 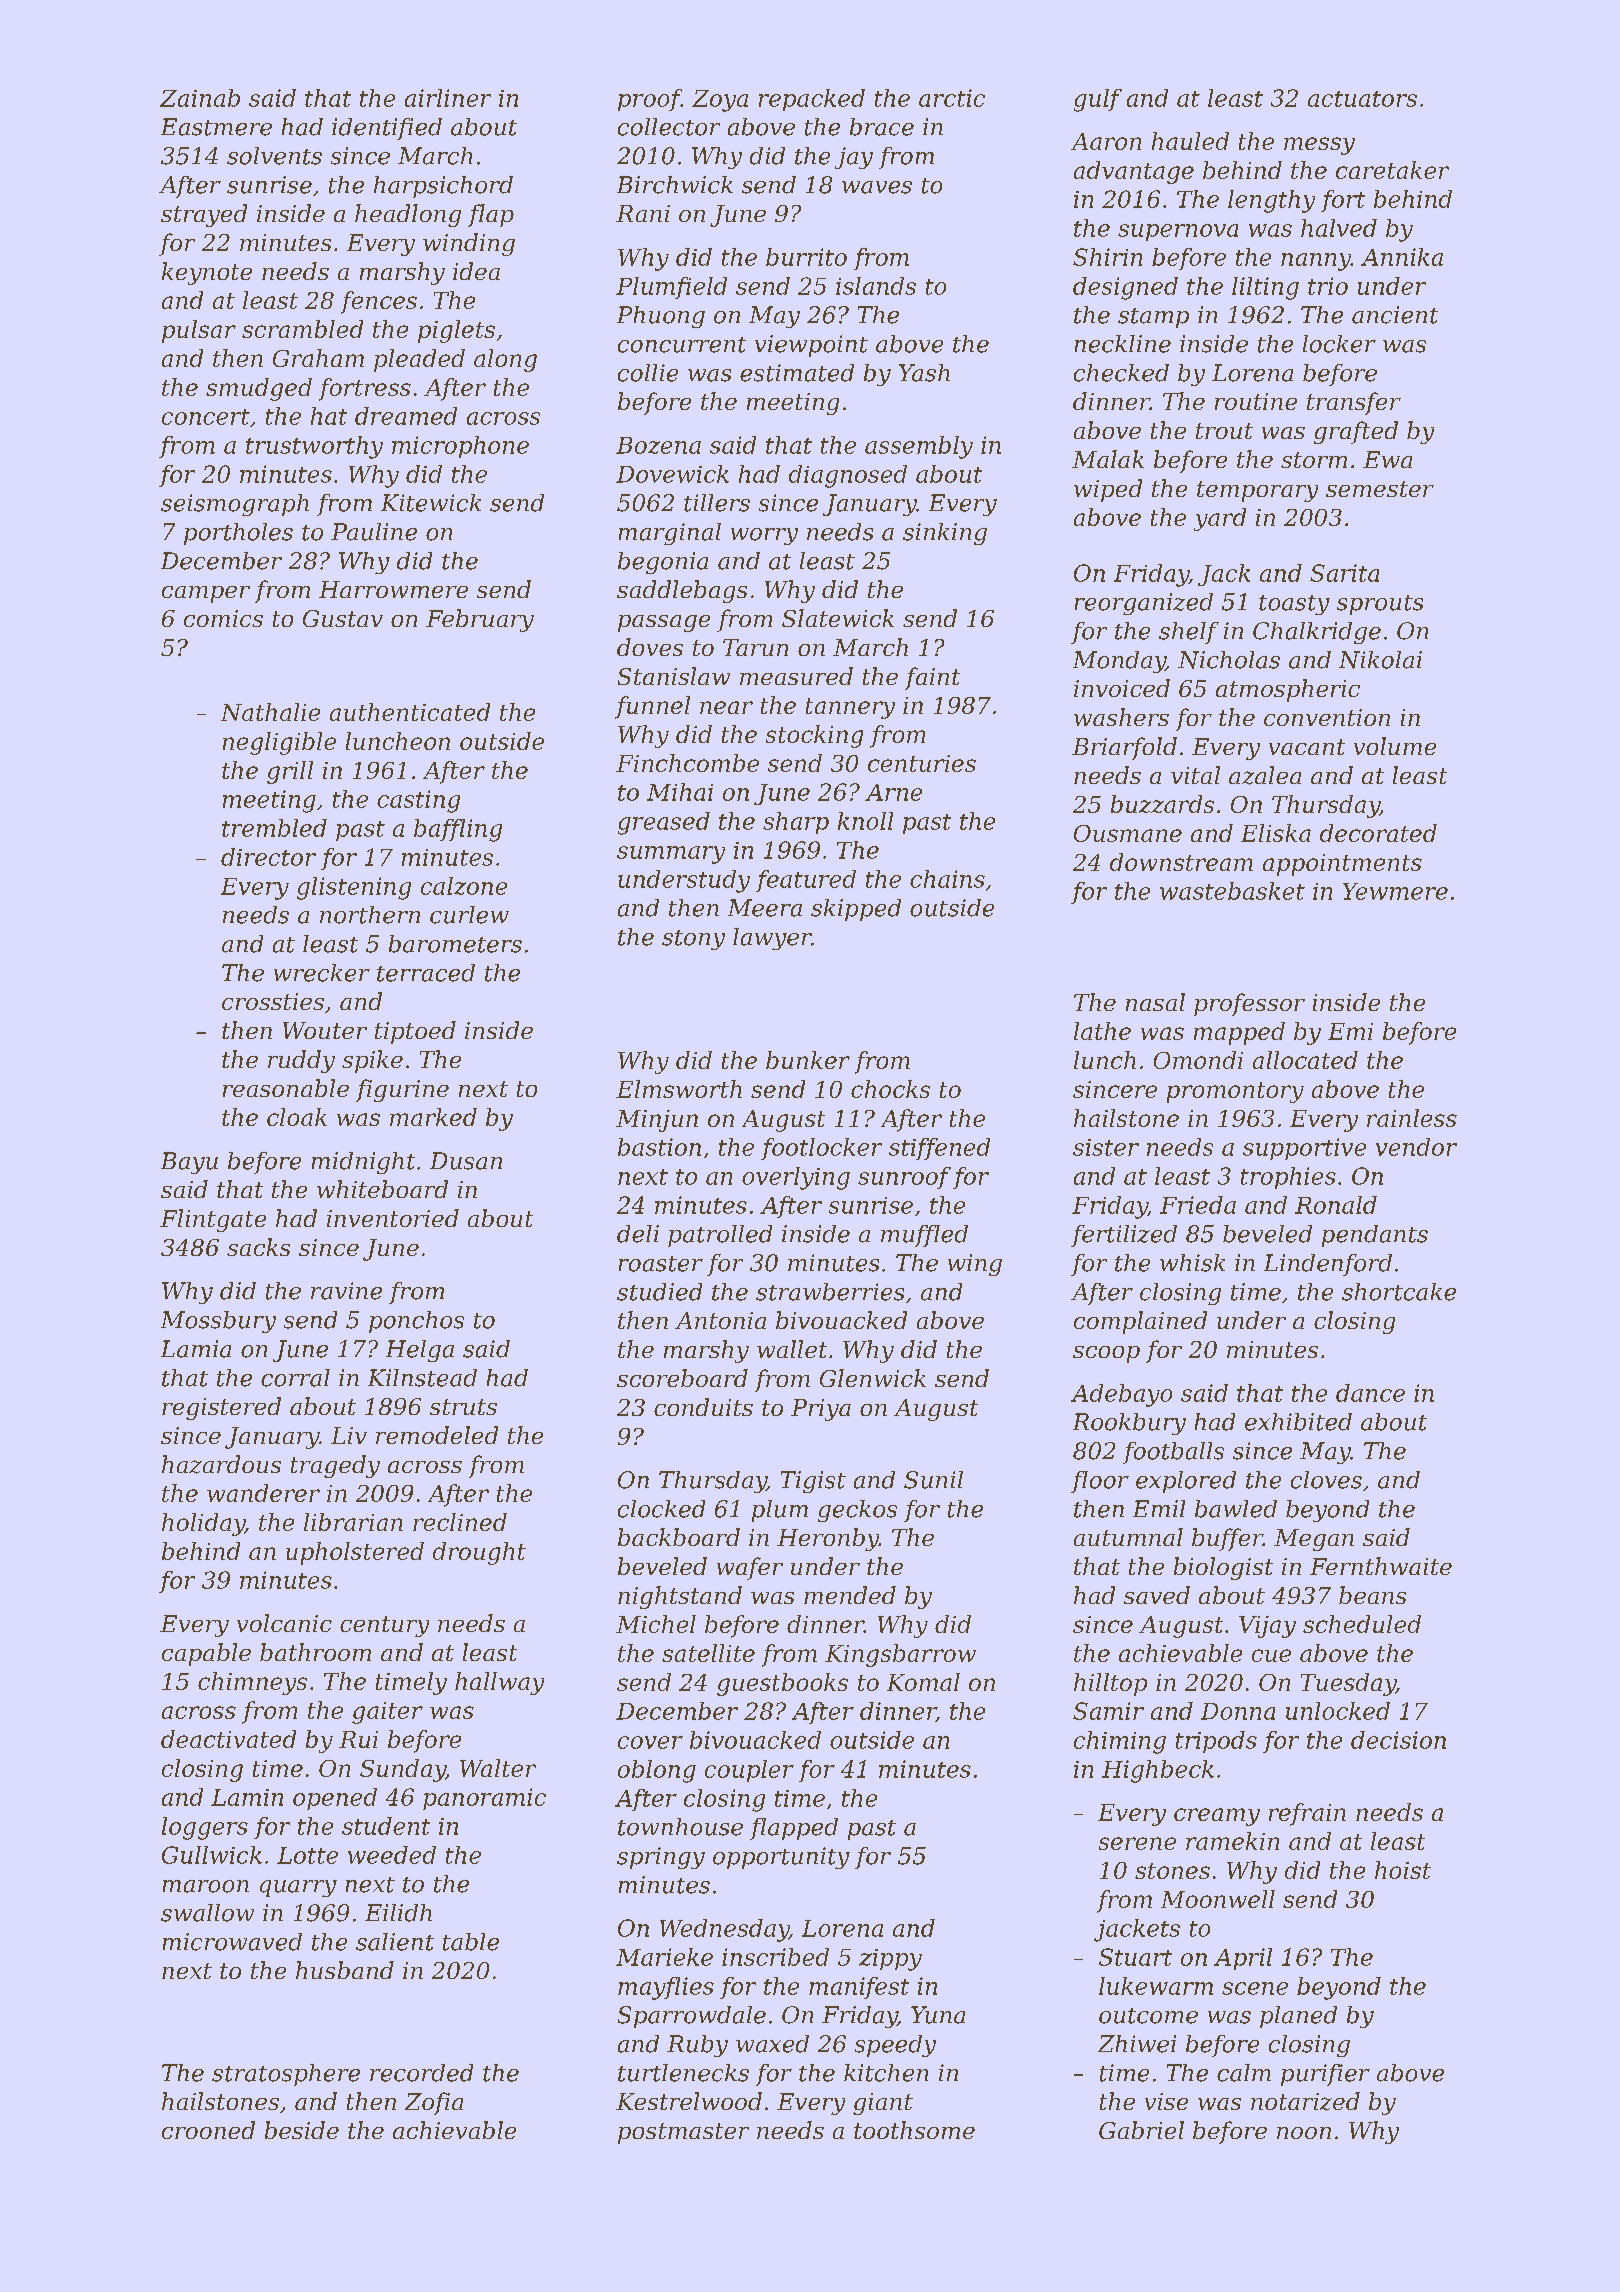 What do you see at coordinates (448, 98) in the screenshot?
I see `airliner` at bounding box center [448, 98].
